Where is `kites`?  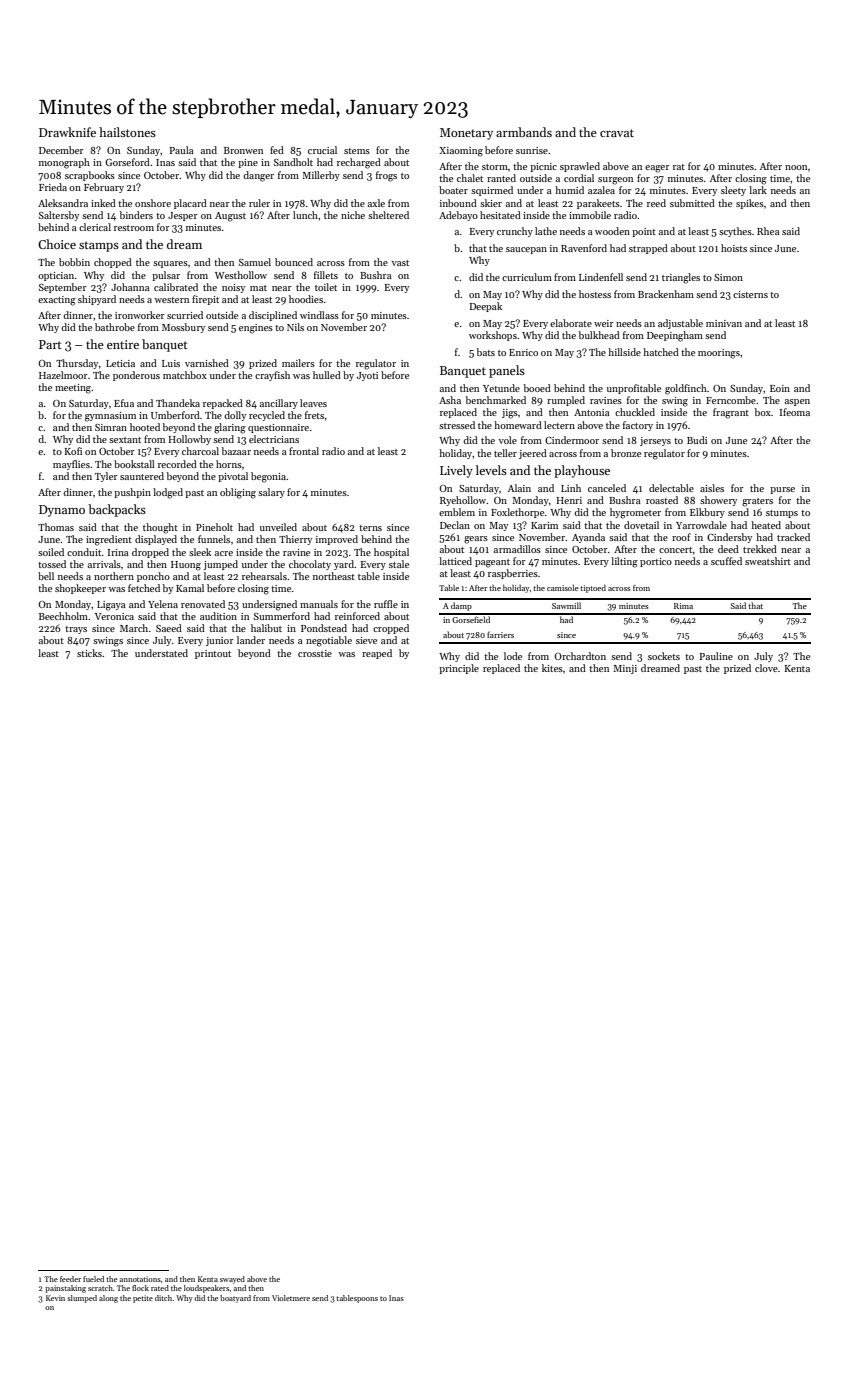 kites is located at coordinates (552, 668).
